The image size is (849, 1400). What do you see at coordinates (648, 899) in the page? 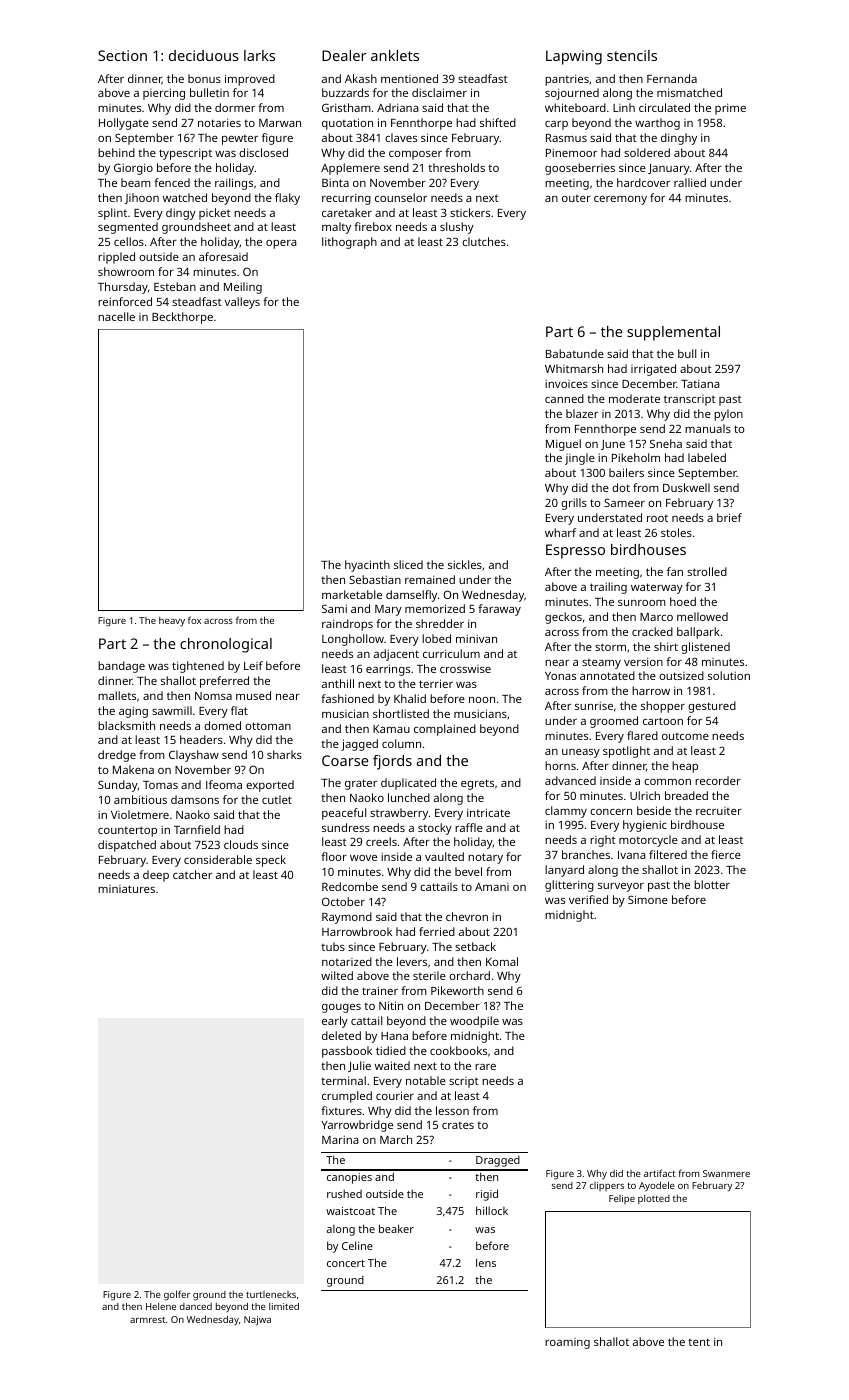
I see `Simone` at bounding box center [648, 899].
